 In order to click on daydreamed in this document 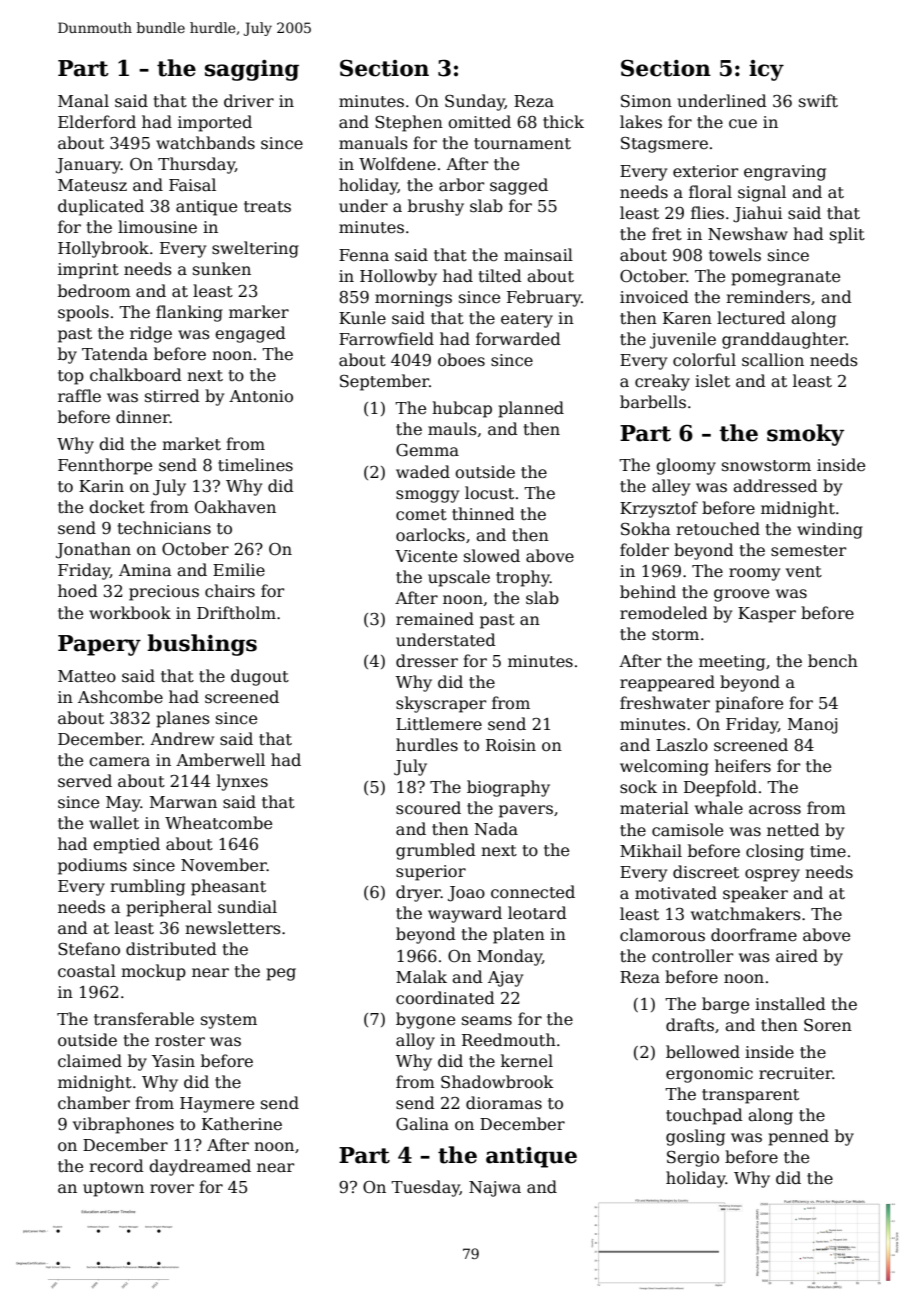, I will do `click(200, 1167)`.
